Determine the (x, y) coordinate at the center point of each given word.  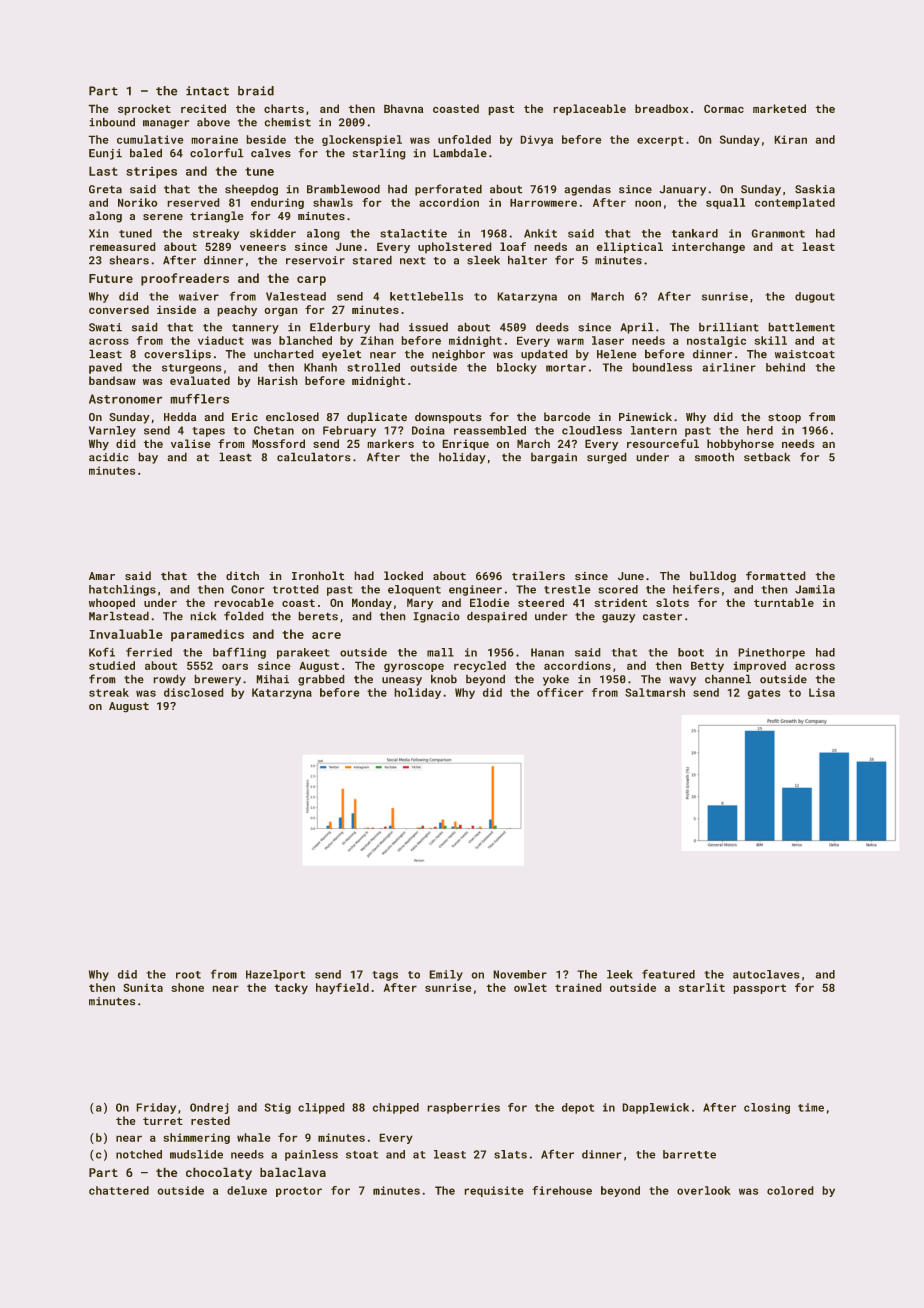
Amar (102, 576)
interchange (708, 248)
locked (403, 576)
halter (527, 260)
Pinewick (645, 416)
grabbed (321, 680)
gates (763, 694)
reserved (193, 202)
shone (187, 987)
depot (578, 1108)
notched (139, 1154)
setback (767, 457)
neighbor (458, 355)
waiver (199, 296)
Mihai (272, 679)
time (811, 1107)
